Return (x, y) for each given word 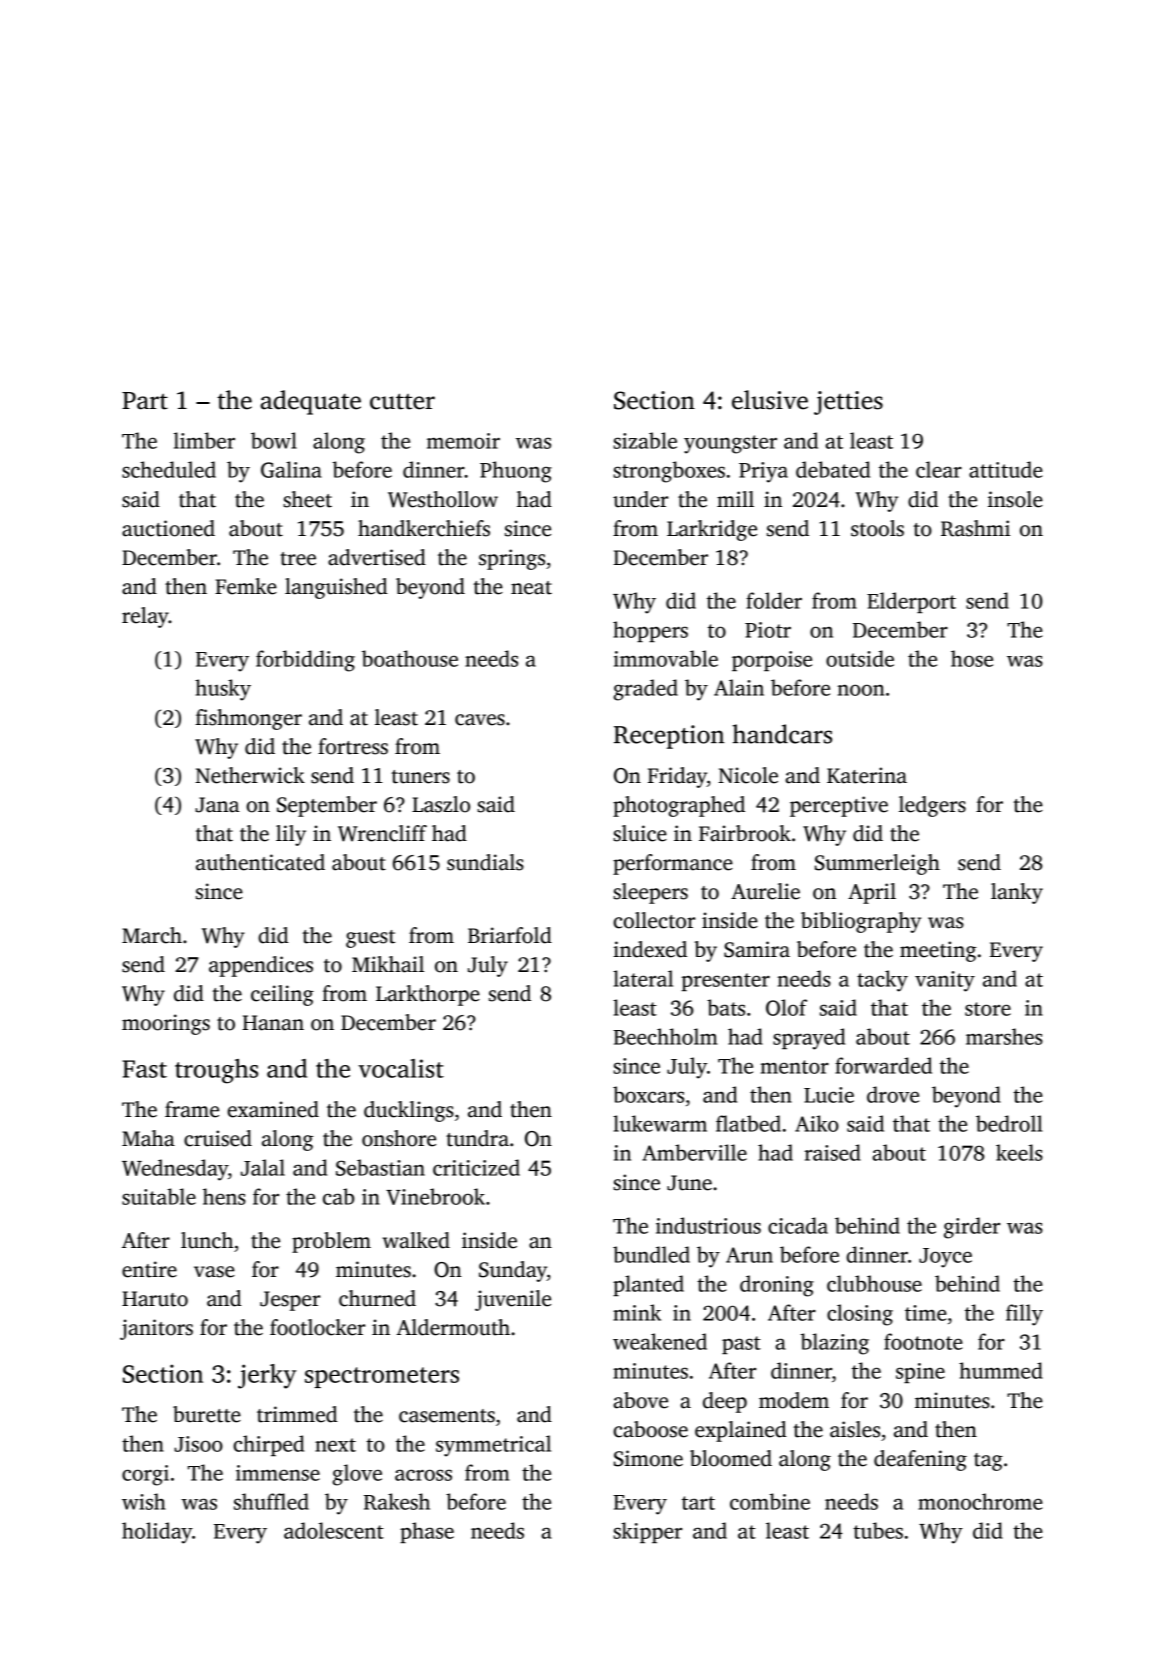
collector (654, 920)
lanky (1017, 893)
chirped (268, 1445)
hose (972, 658)
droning (777, 1286)
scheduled (169, 469)
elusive (770, 400)
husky (223, 690)
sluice (640, 833)
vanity (945, 981)
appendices (261, 966)
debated (833, 469)
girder (972, 1228)
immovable (666, 658)
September (327, 806)
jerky (267, 1376)
